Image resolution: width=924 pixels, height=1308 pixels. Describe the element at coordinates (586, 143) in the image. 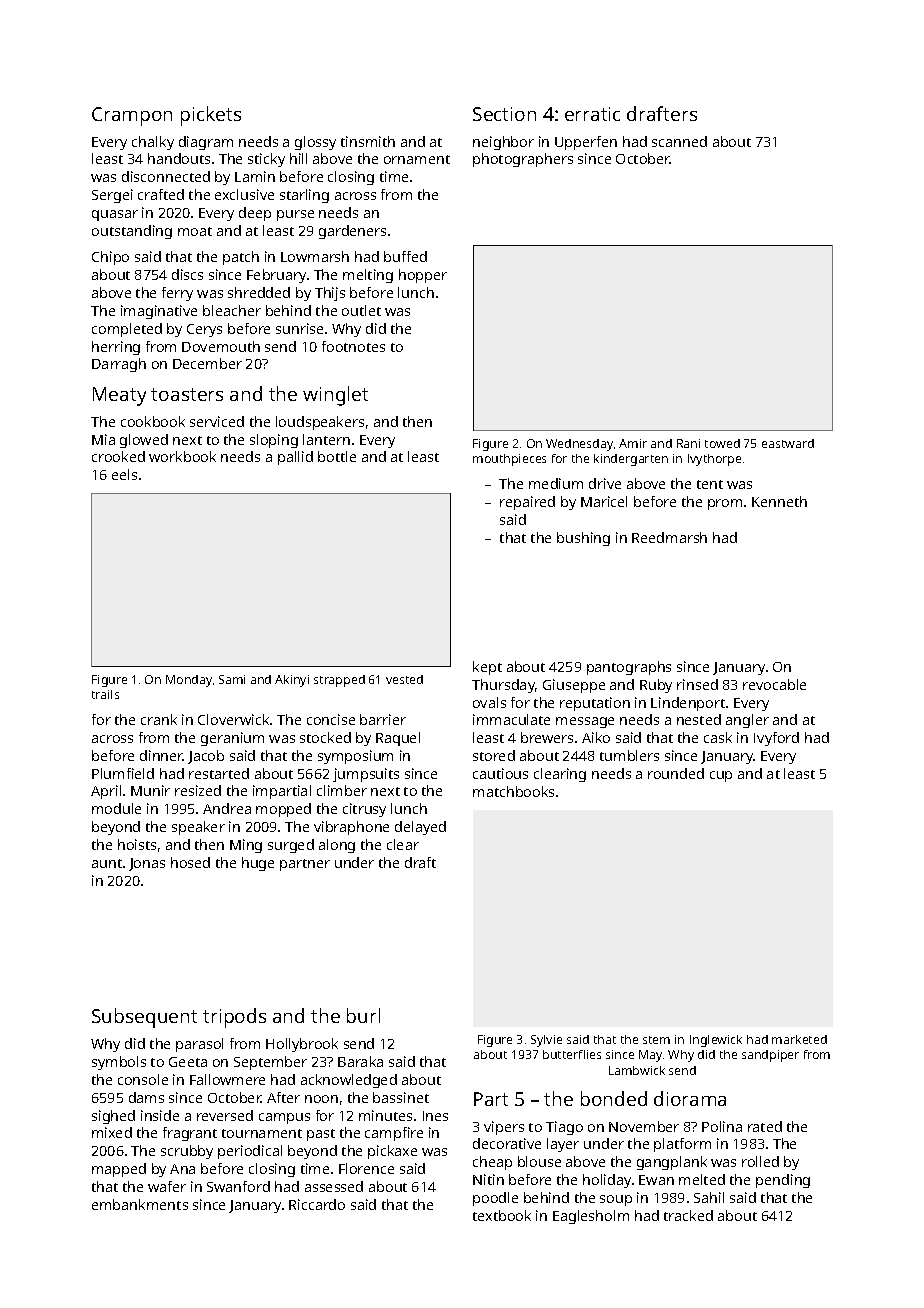

I see `Upperfen` at that location.
